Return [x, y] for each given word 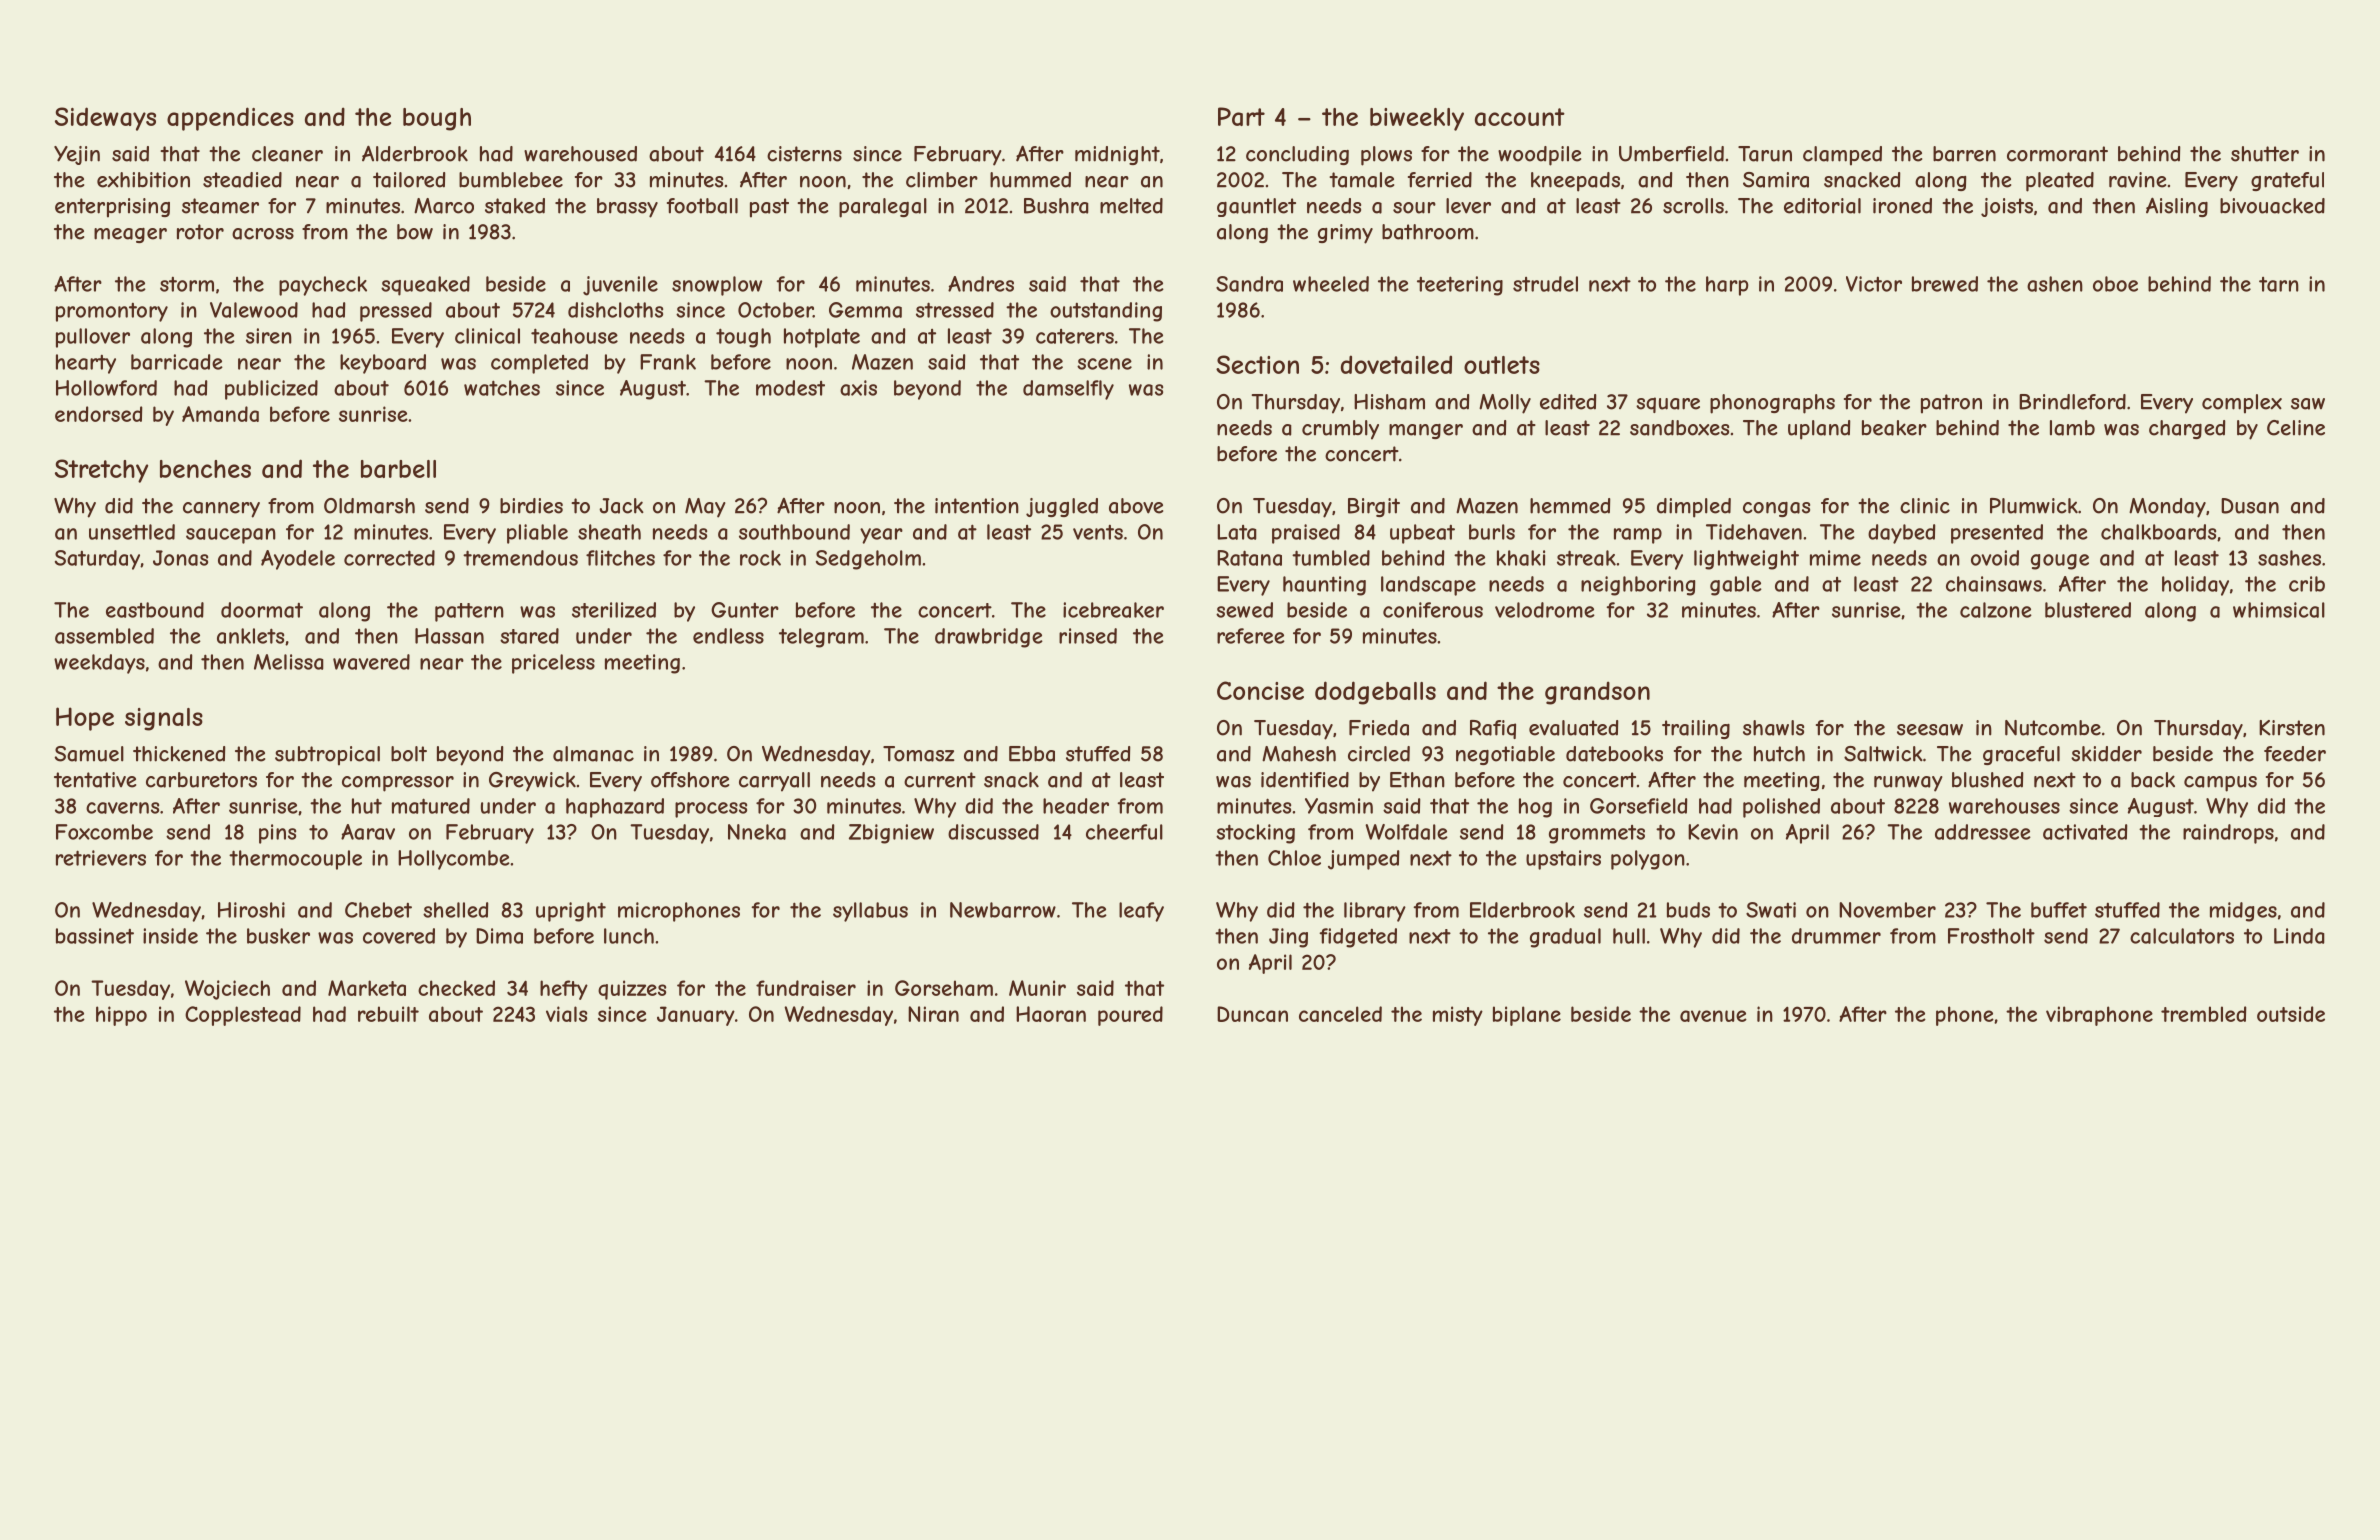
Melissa [288, 662]
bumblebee [511, 180]
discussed [993, 832]
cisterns [804, 154]
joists [2007, 207]
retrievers [101, 858]
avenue [1713, 1016]
